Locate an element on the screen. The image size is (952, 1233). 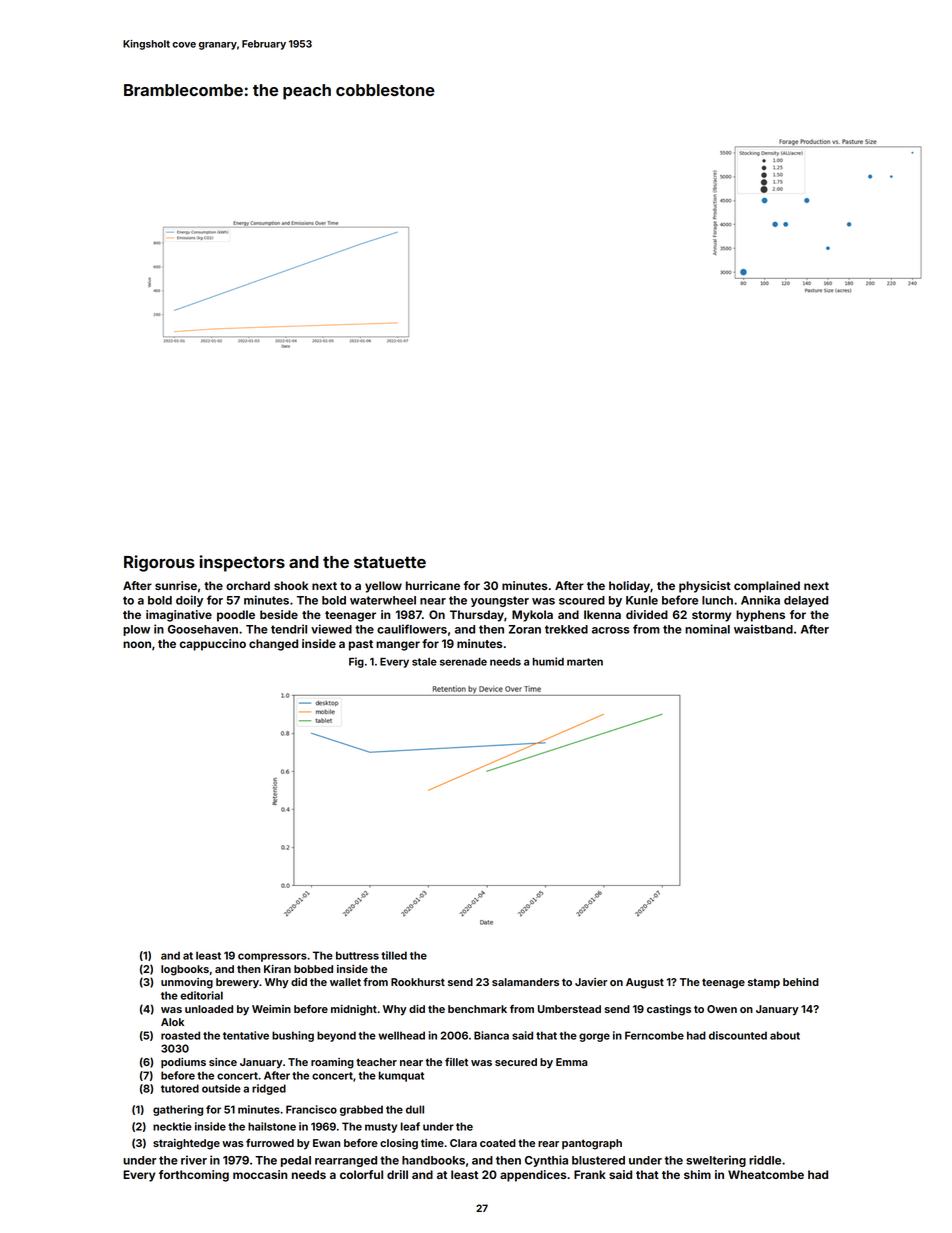
tilled is located at coordinates (394, 955).
